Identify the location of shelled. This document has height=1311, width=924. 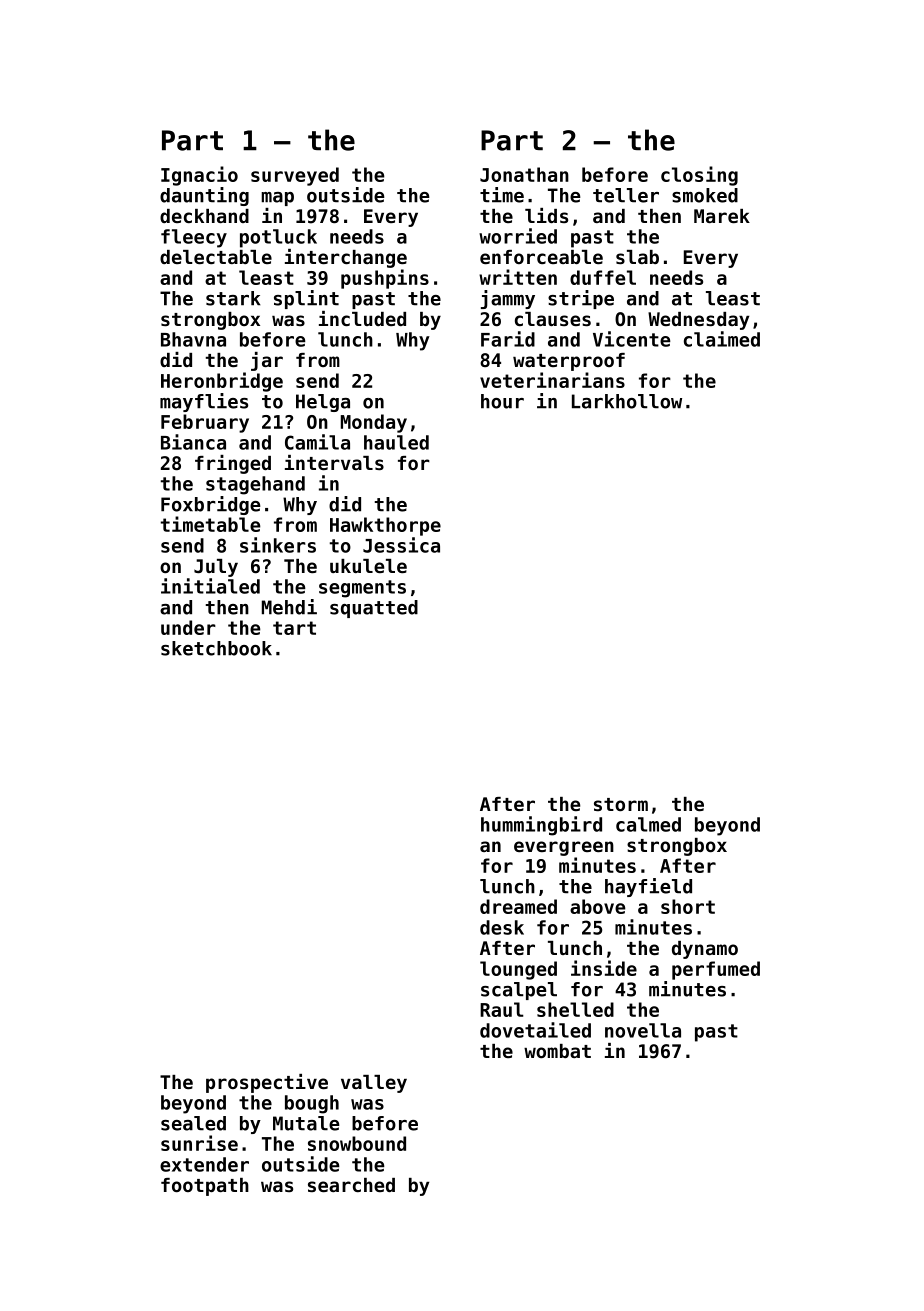
(575, 1009).
